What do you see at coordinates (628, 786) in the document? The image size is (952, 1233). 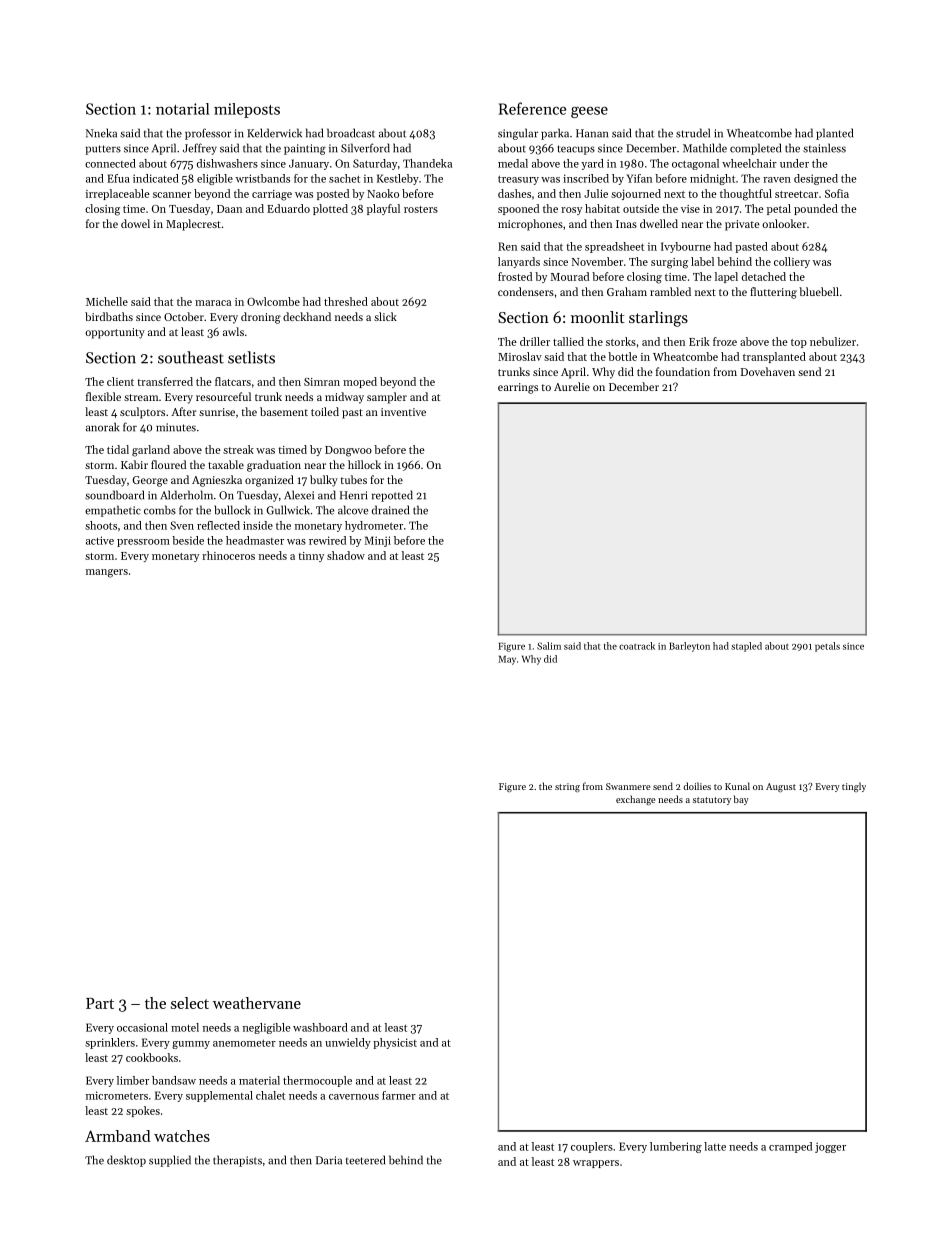 I see `Swanmere` at bounding box center [628, 786].
